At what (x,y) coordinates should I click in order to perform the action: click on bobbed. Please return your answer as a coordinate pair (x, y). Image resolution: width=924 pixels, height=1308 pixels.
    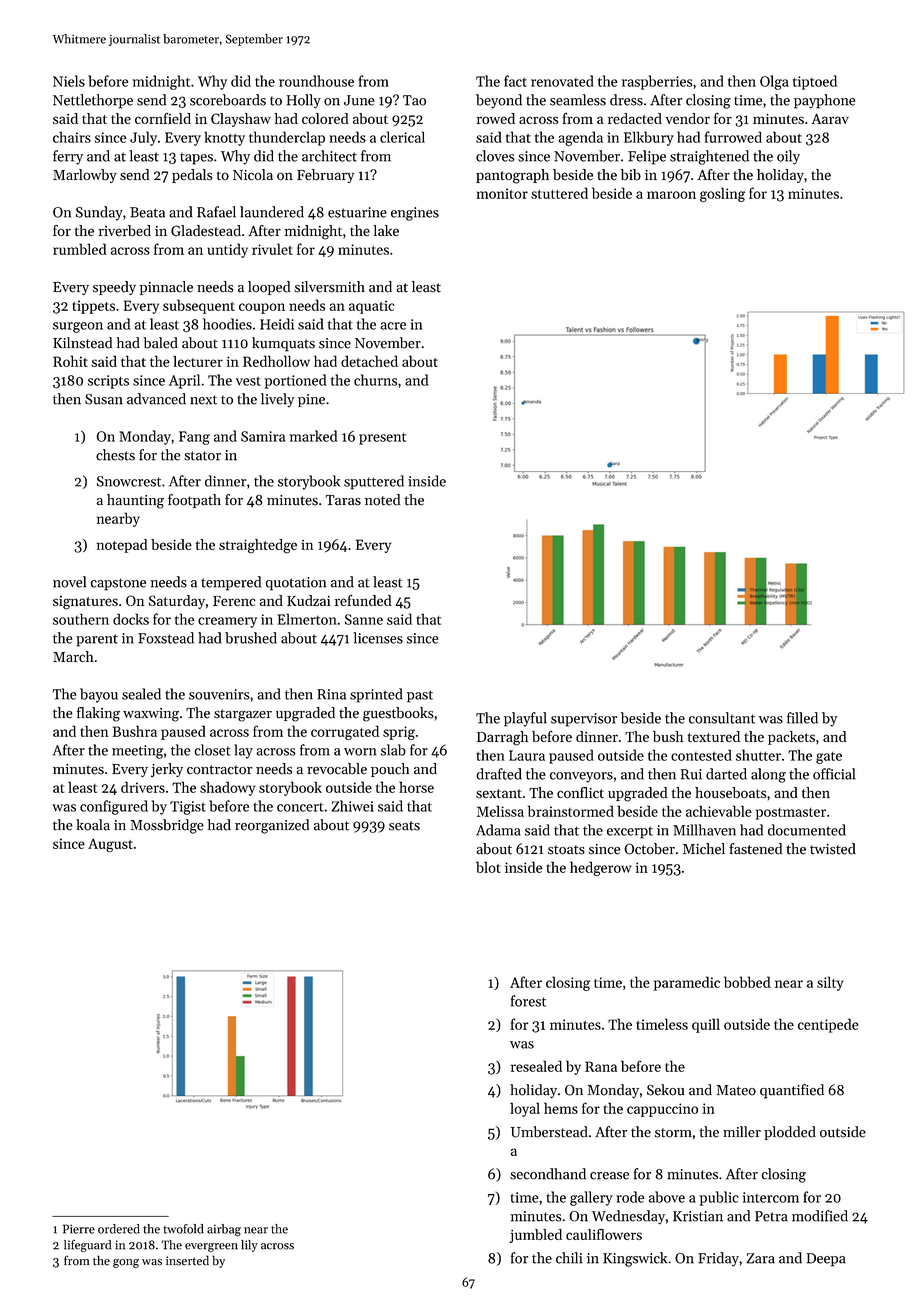
    Looking at the image, I should click on (747, 982).
